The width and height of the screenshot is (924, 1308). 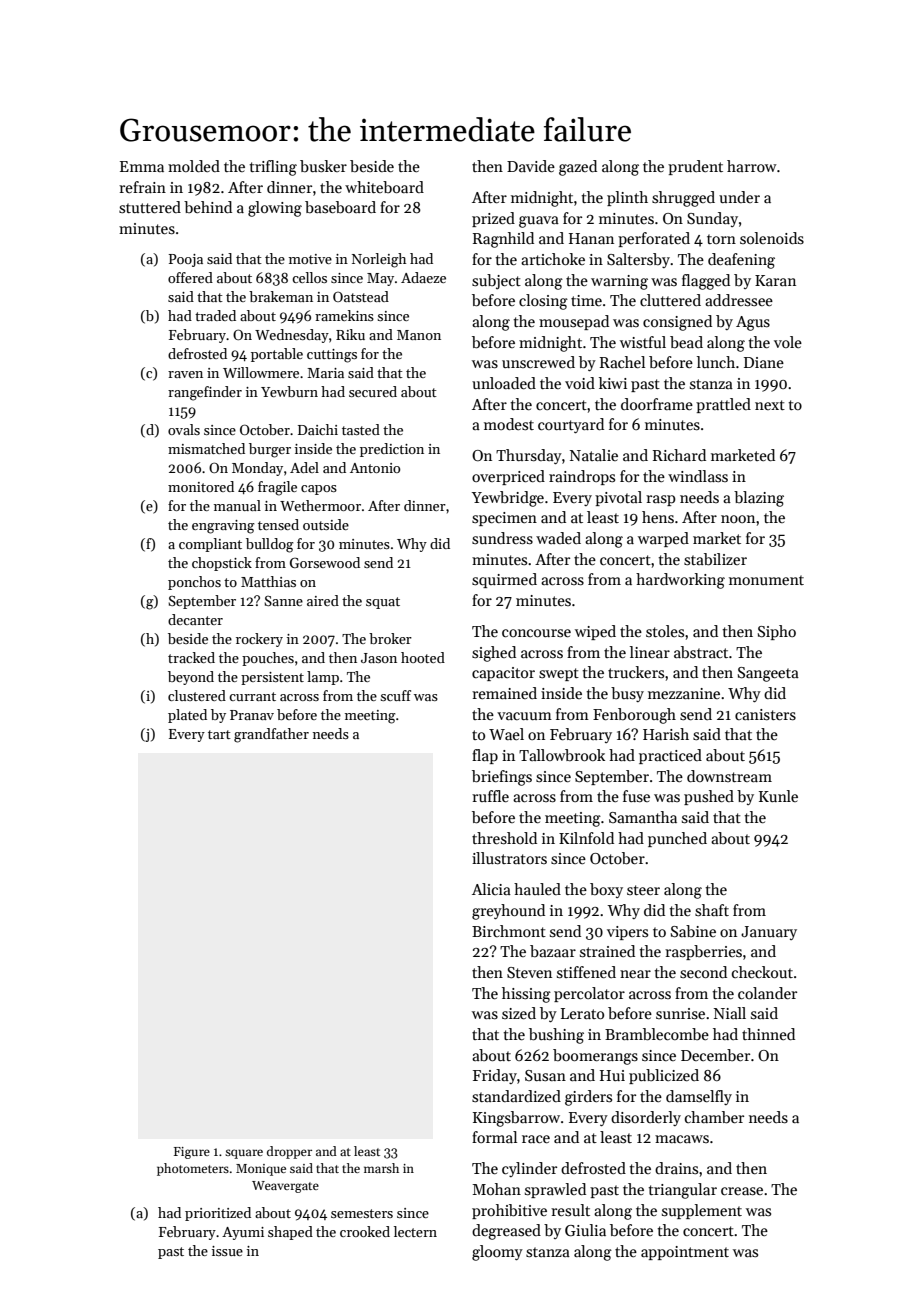 I want to click on sized, so click(x=519, y=1013).
